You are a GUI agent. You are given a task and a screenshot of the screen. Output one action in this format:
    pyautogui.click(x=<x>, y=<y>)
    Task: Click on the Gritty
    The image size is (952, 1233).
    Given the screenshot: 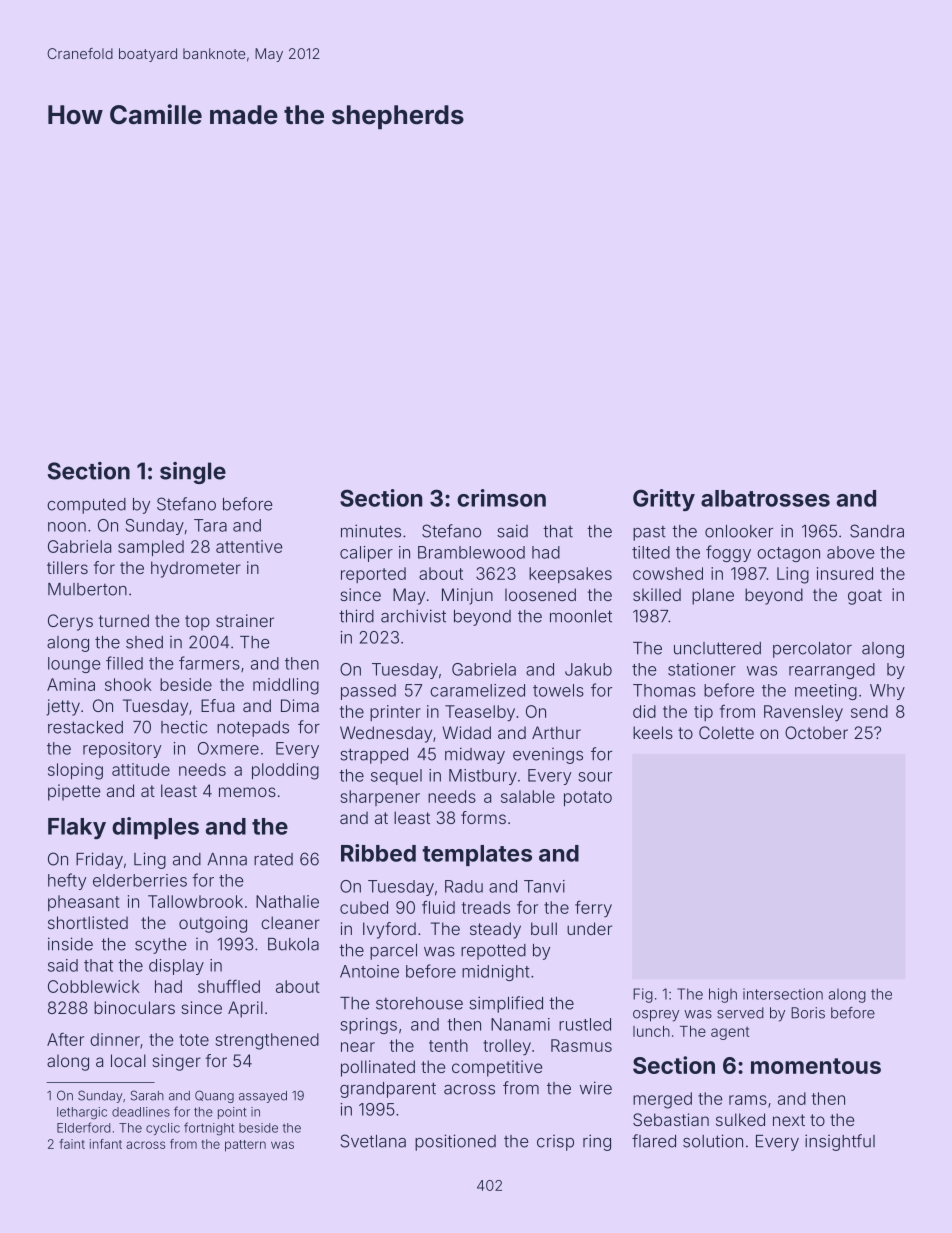 What is the action you would take?
    pyautogui.click(x=664, y=500)
